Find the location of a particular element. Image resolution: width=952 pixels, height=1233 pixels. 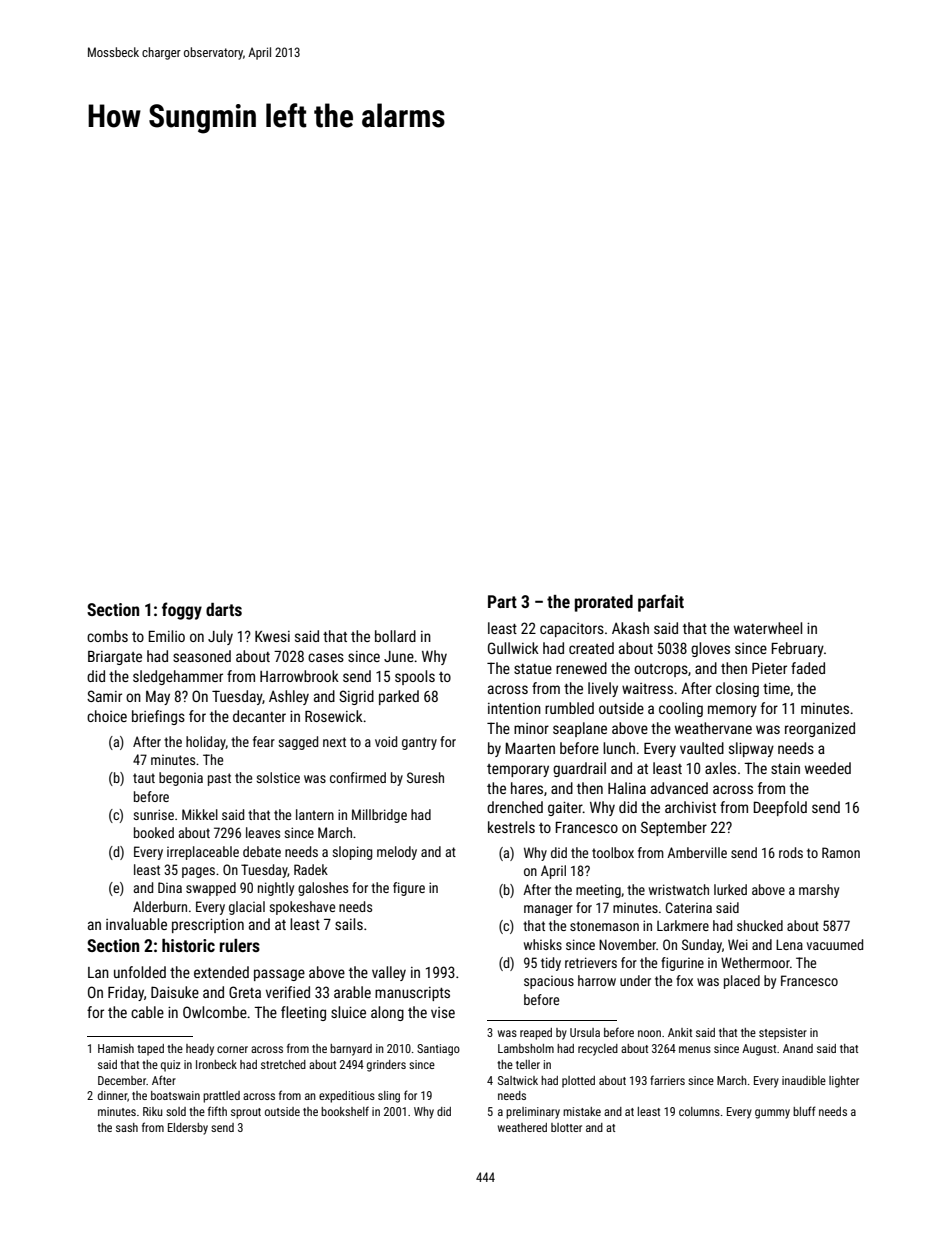

stepsister is located at coordinates (783, 1034).
